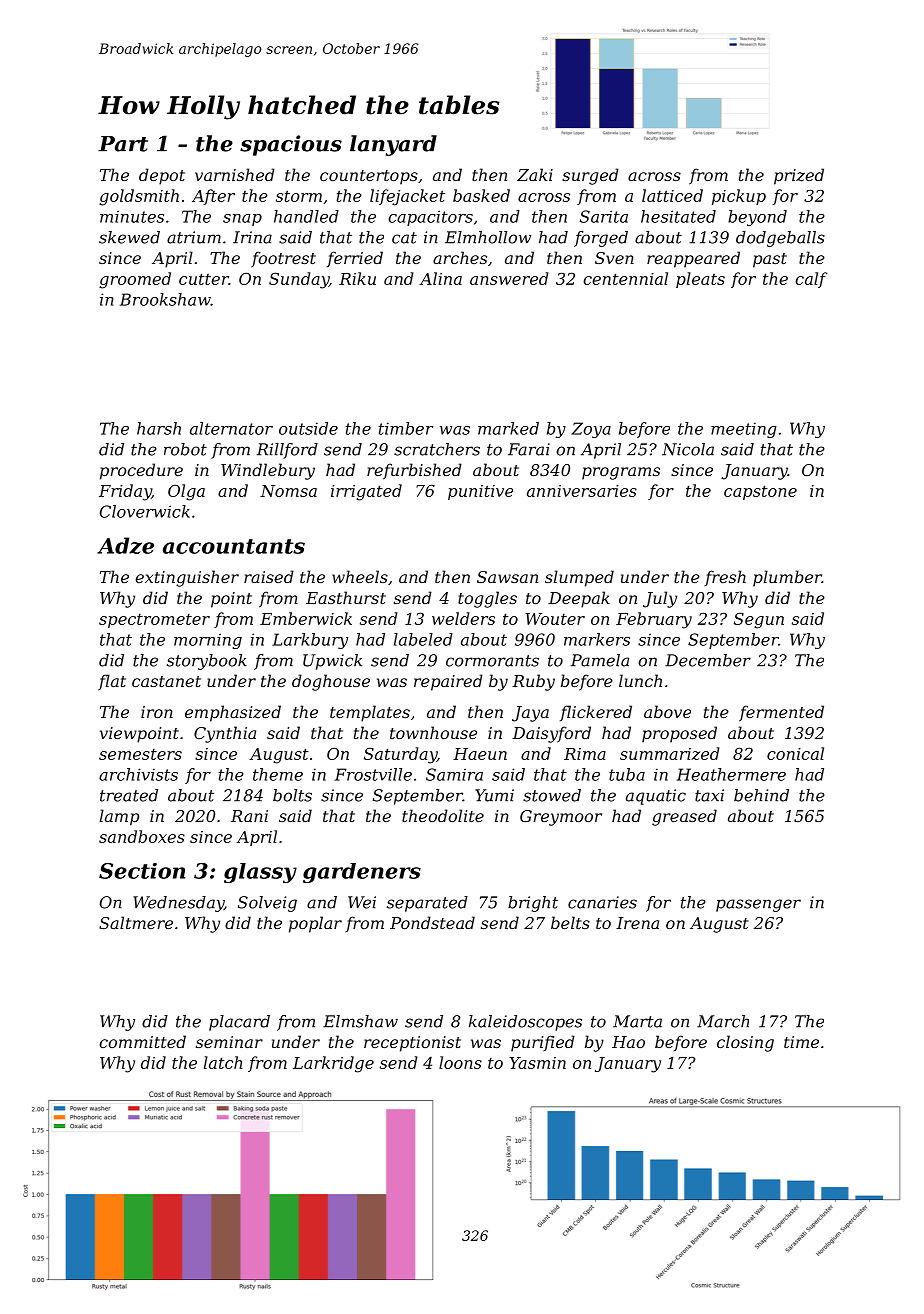 The image size is (924, 1314). Describe the element at coordinates (142, 871) in the image. I see `Section` at that location.
